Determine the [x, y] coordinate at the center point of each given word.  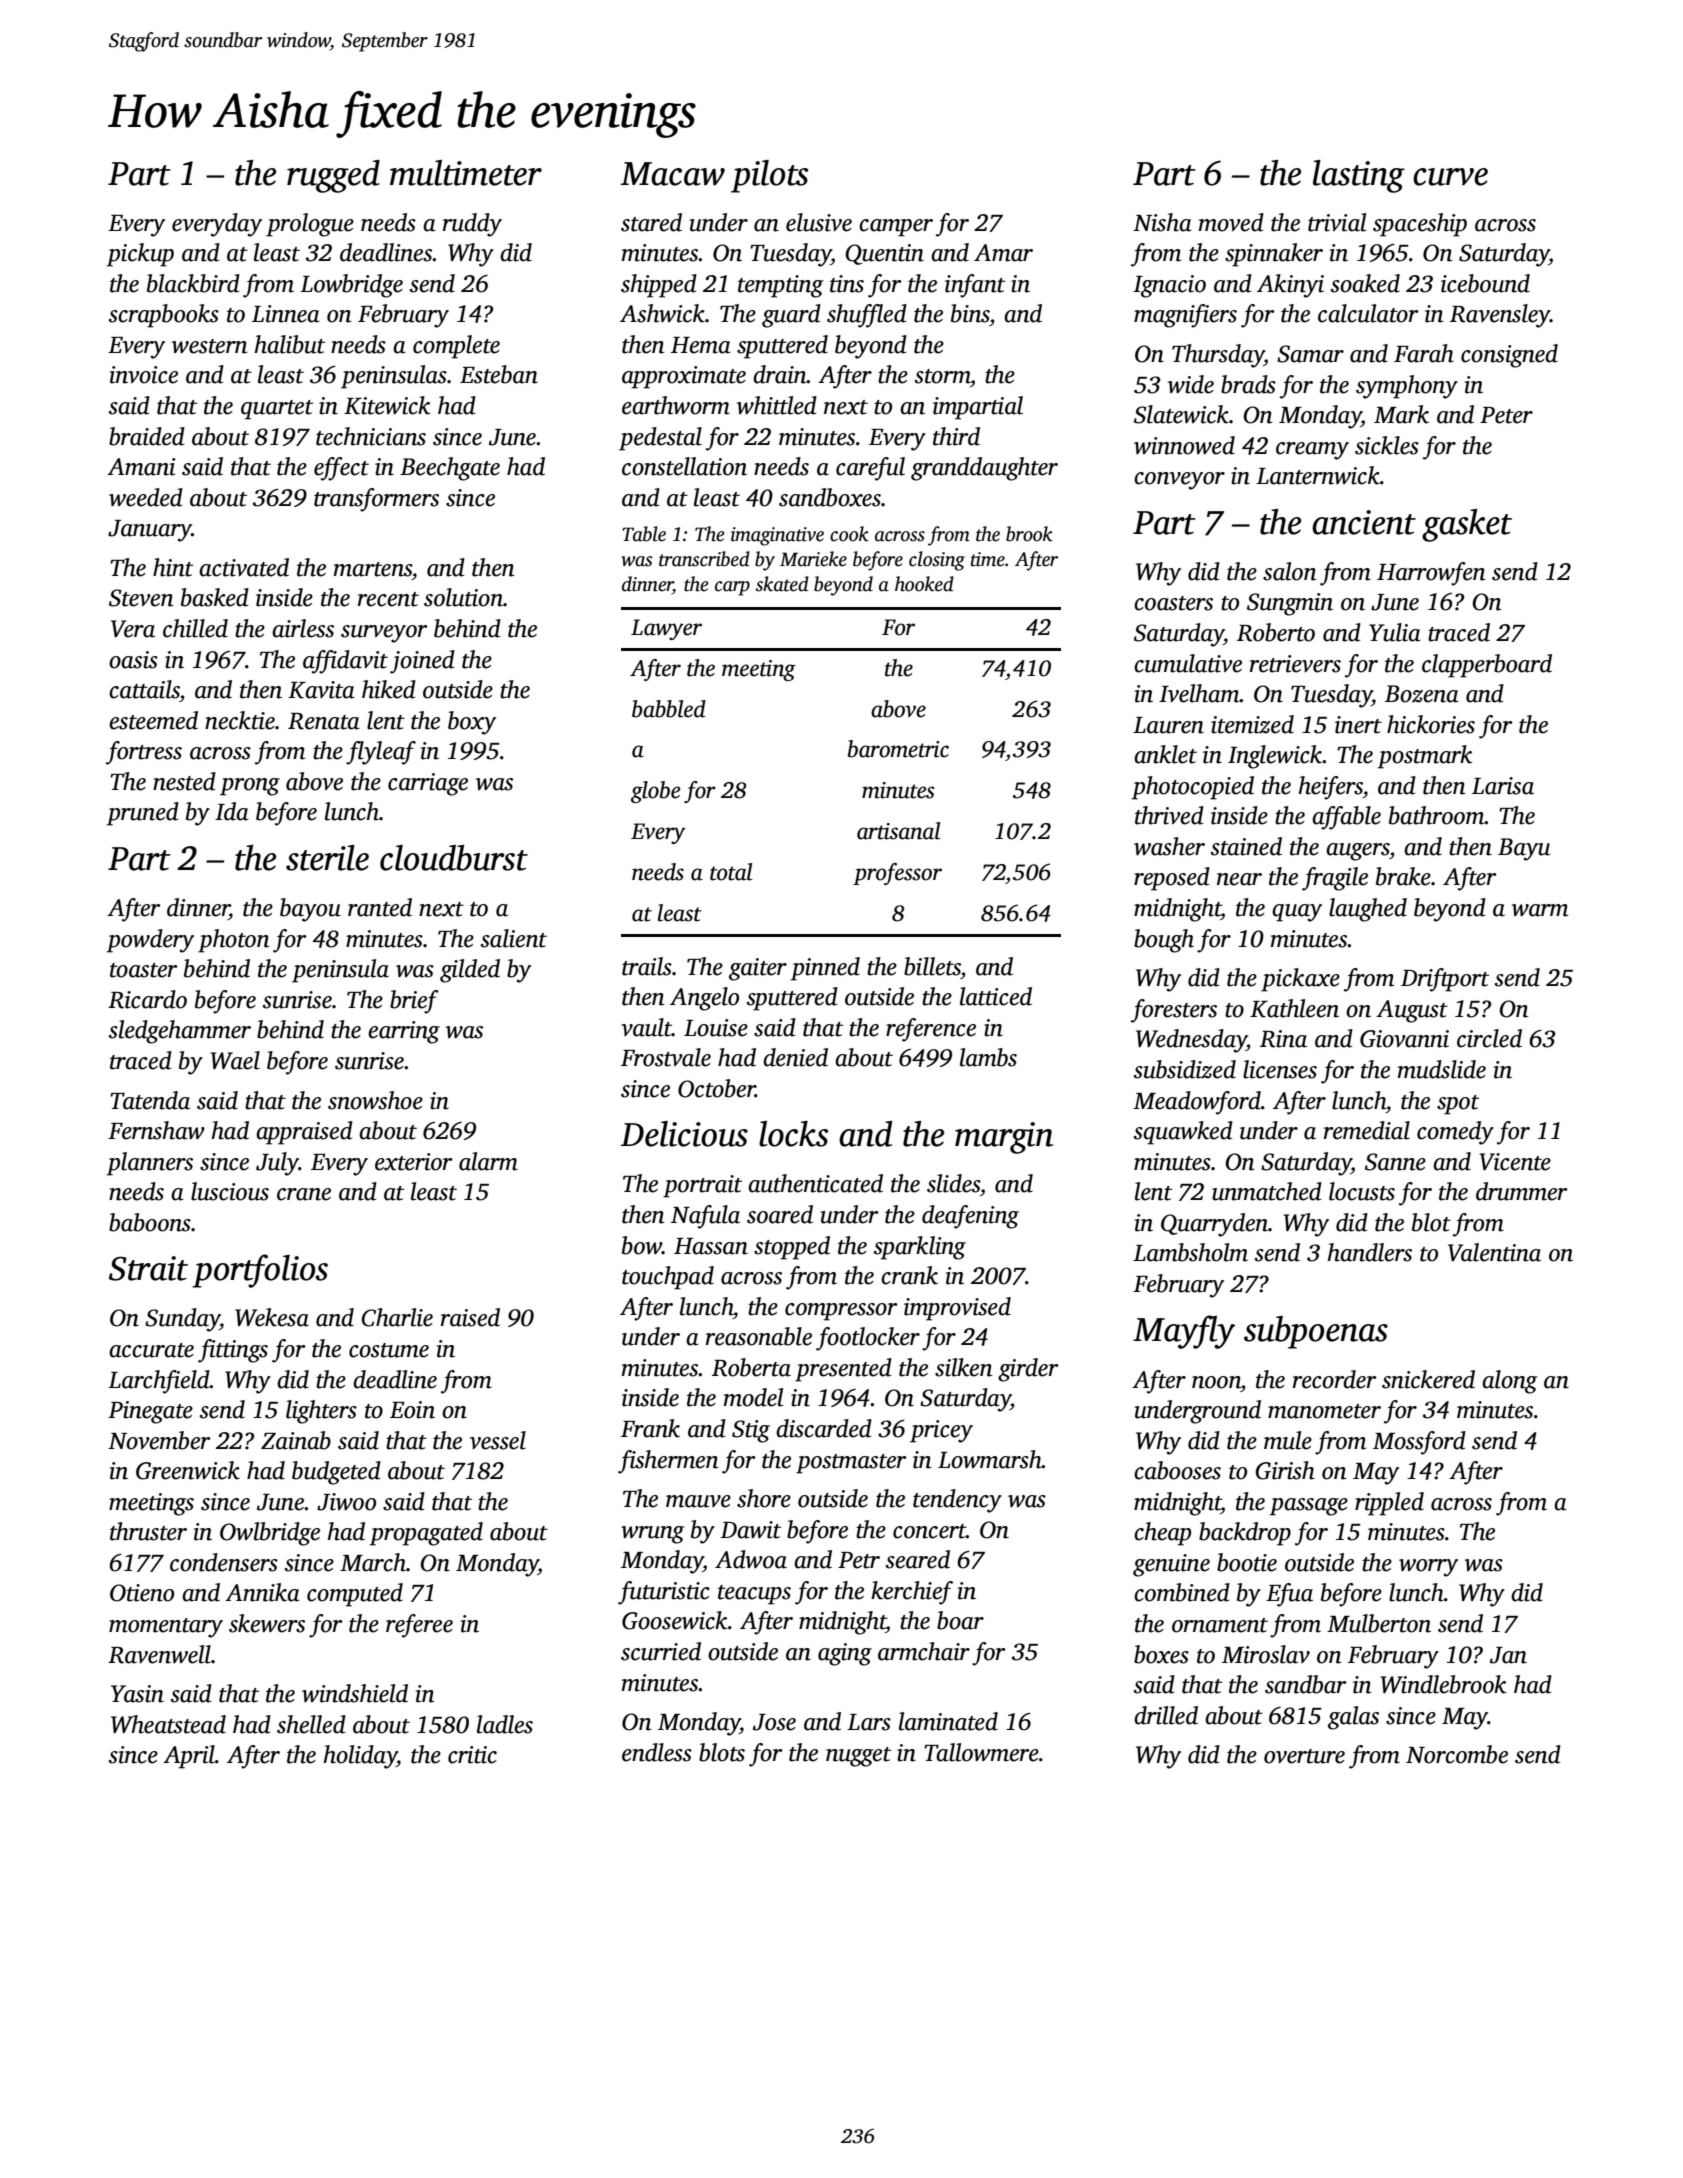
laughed [1368, 910]
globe [655, 792]
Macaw [672, 174]
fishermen [668, 1462]
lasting [1359, 176]
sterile [327, 858]
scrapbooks [164, 316]
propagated [426, 1534]
